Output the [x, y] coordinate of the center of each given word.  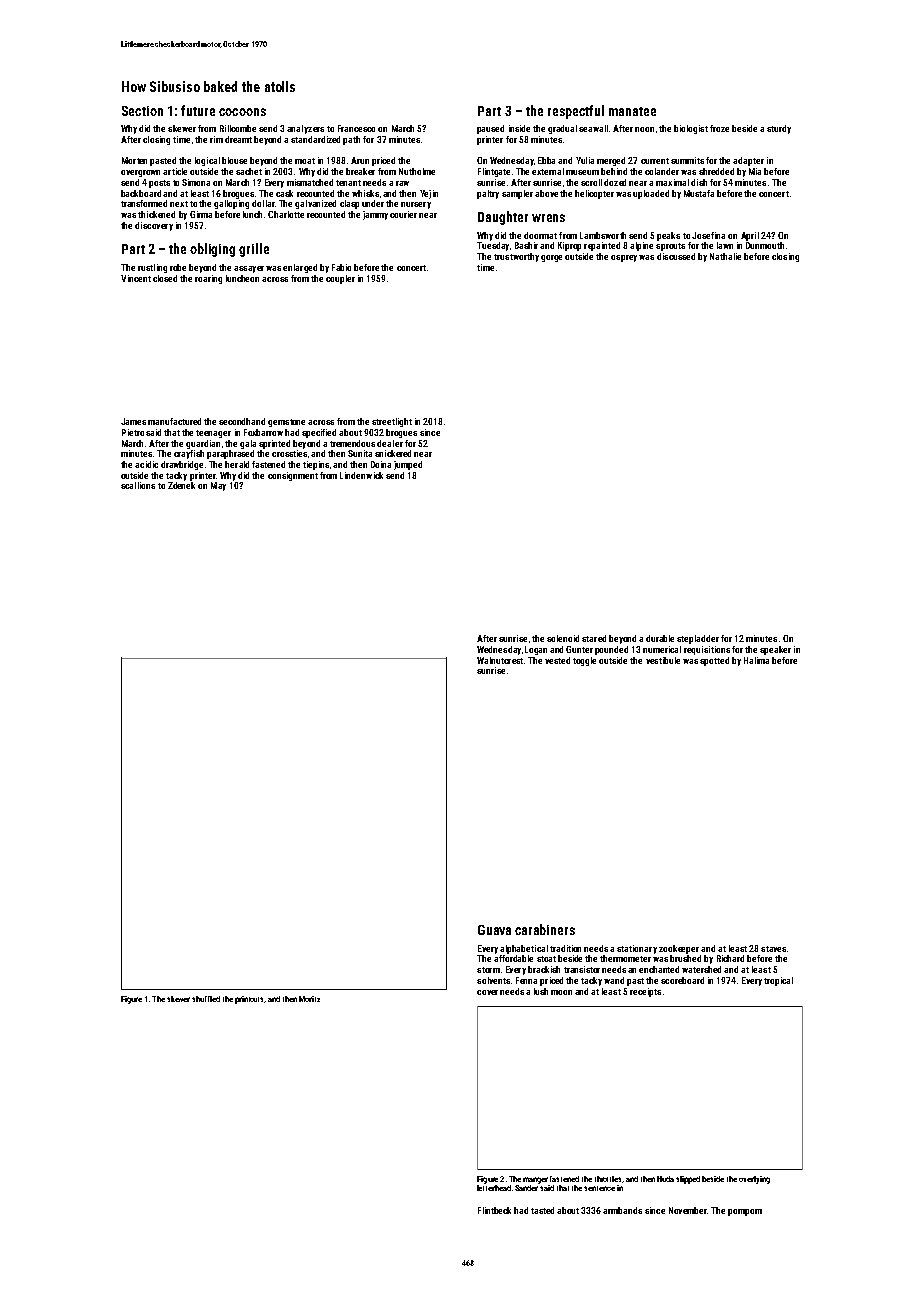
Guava [494, 930]
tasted [542, 1210]
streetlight [392, 422]
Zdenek [181, 485]
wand [614, 980]
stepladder [698, 639]
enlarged [300, 268]
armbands [622, 1210]
